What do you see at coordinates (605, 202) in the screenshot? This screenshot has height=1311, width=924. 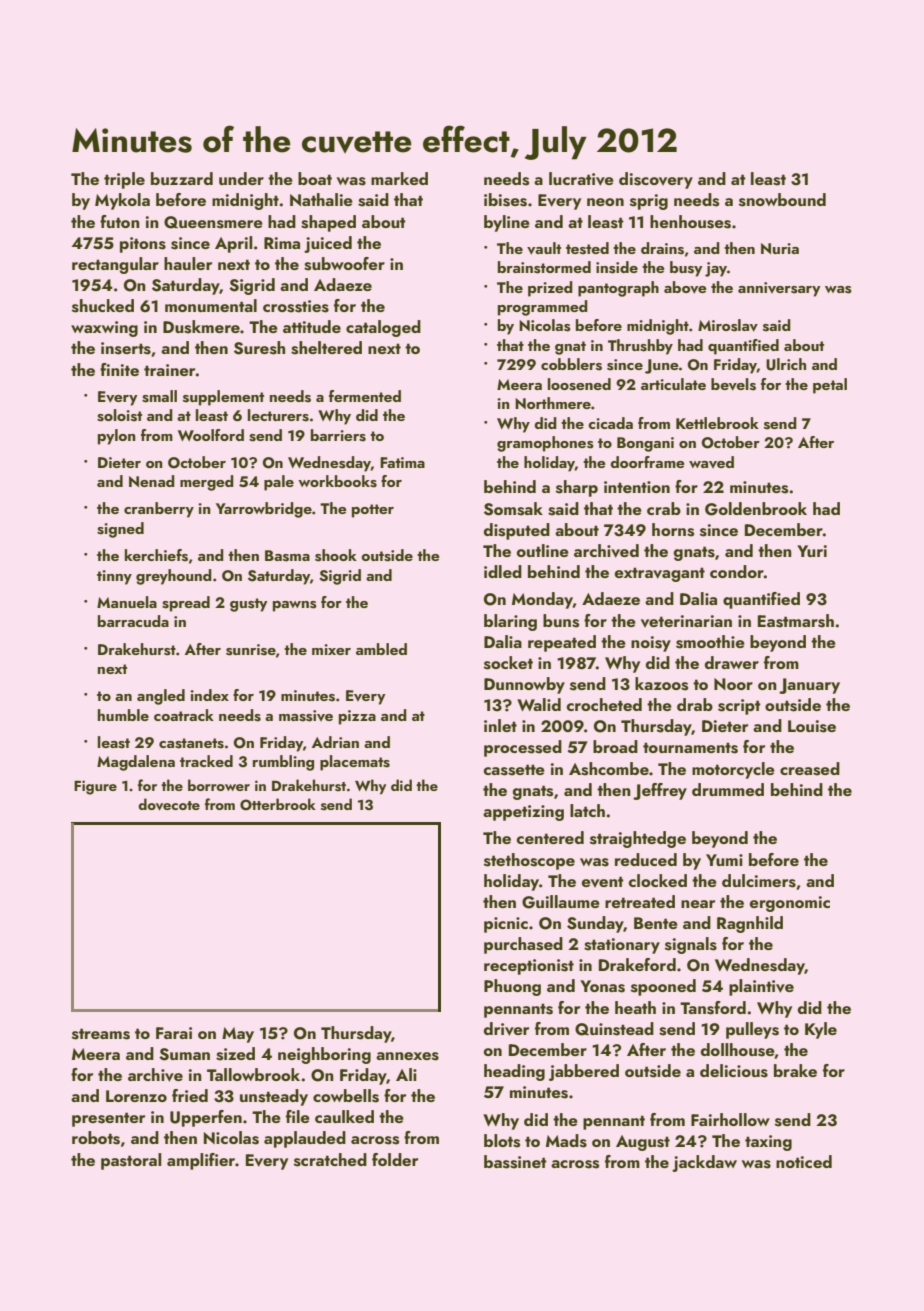 I see `neon` at bounding box center [605, 202].
